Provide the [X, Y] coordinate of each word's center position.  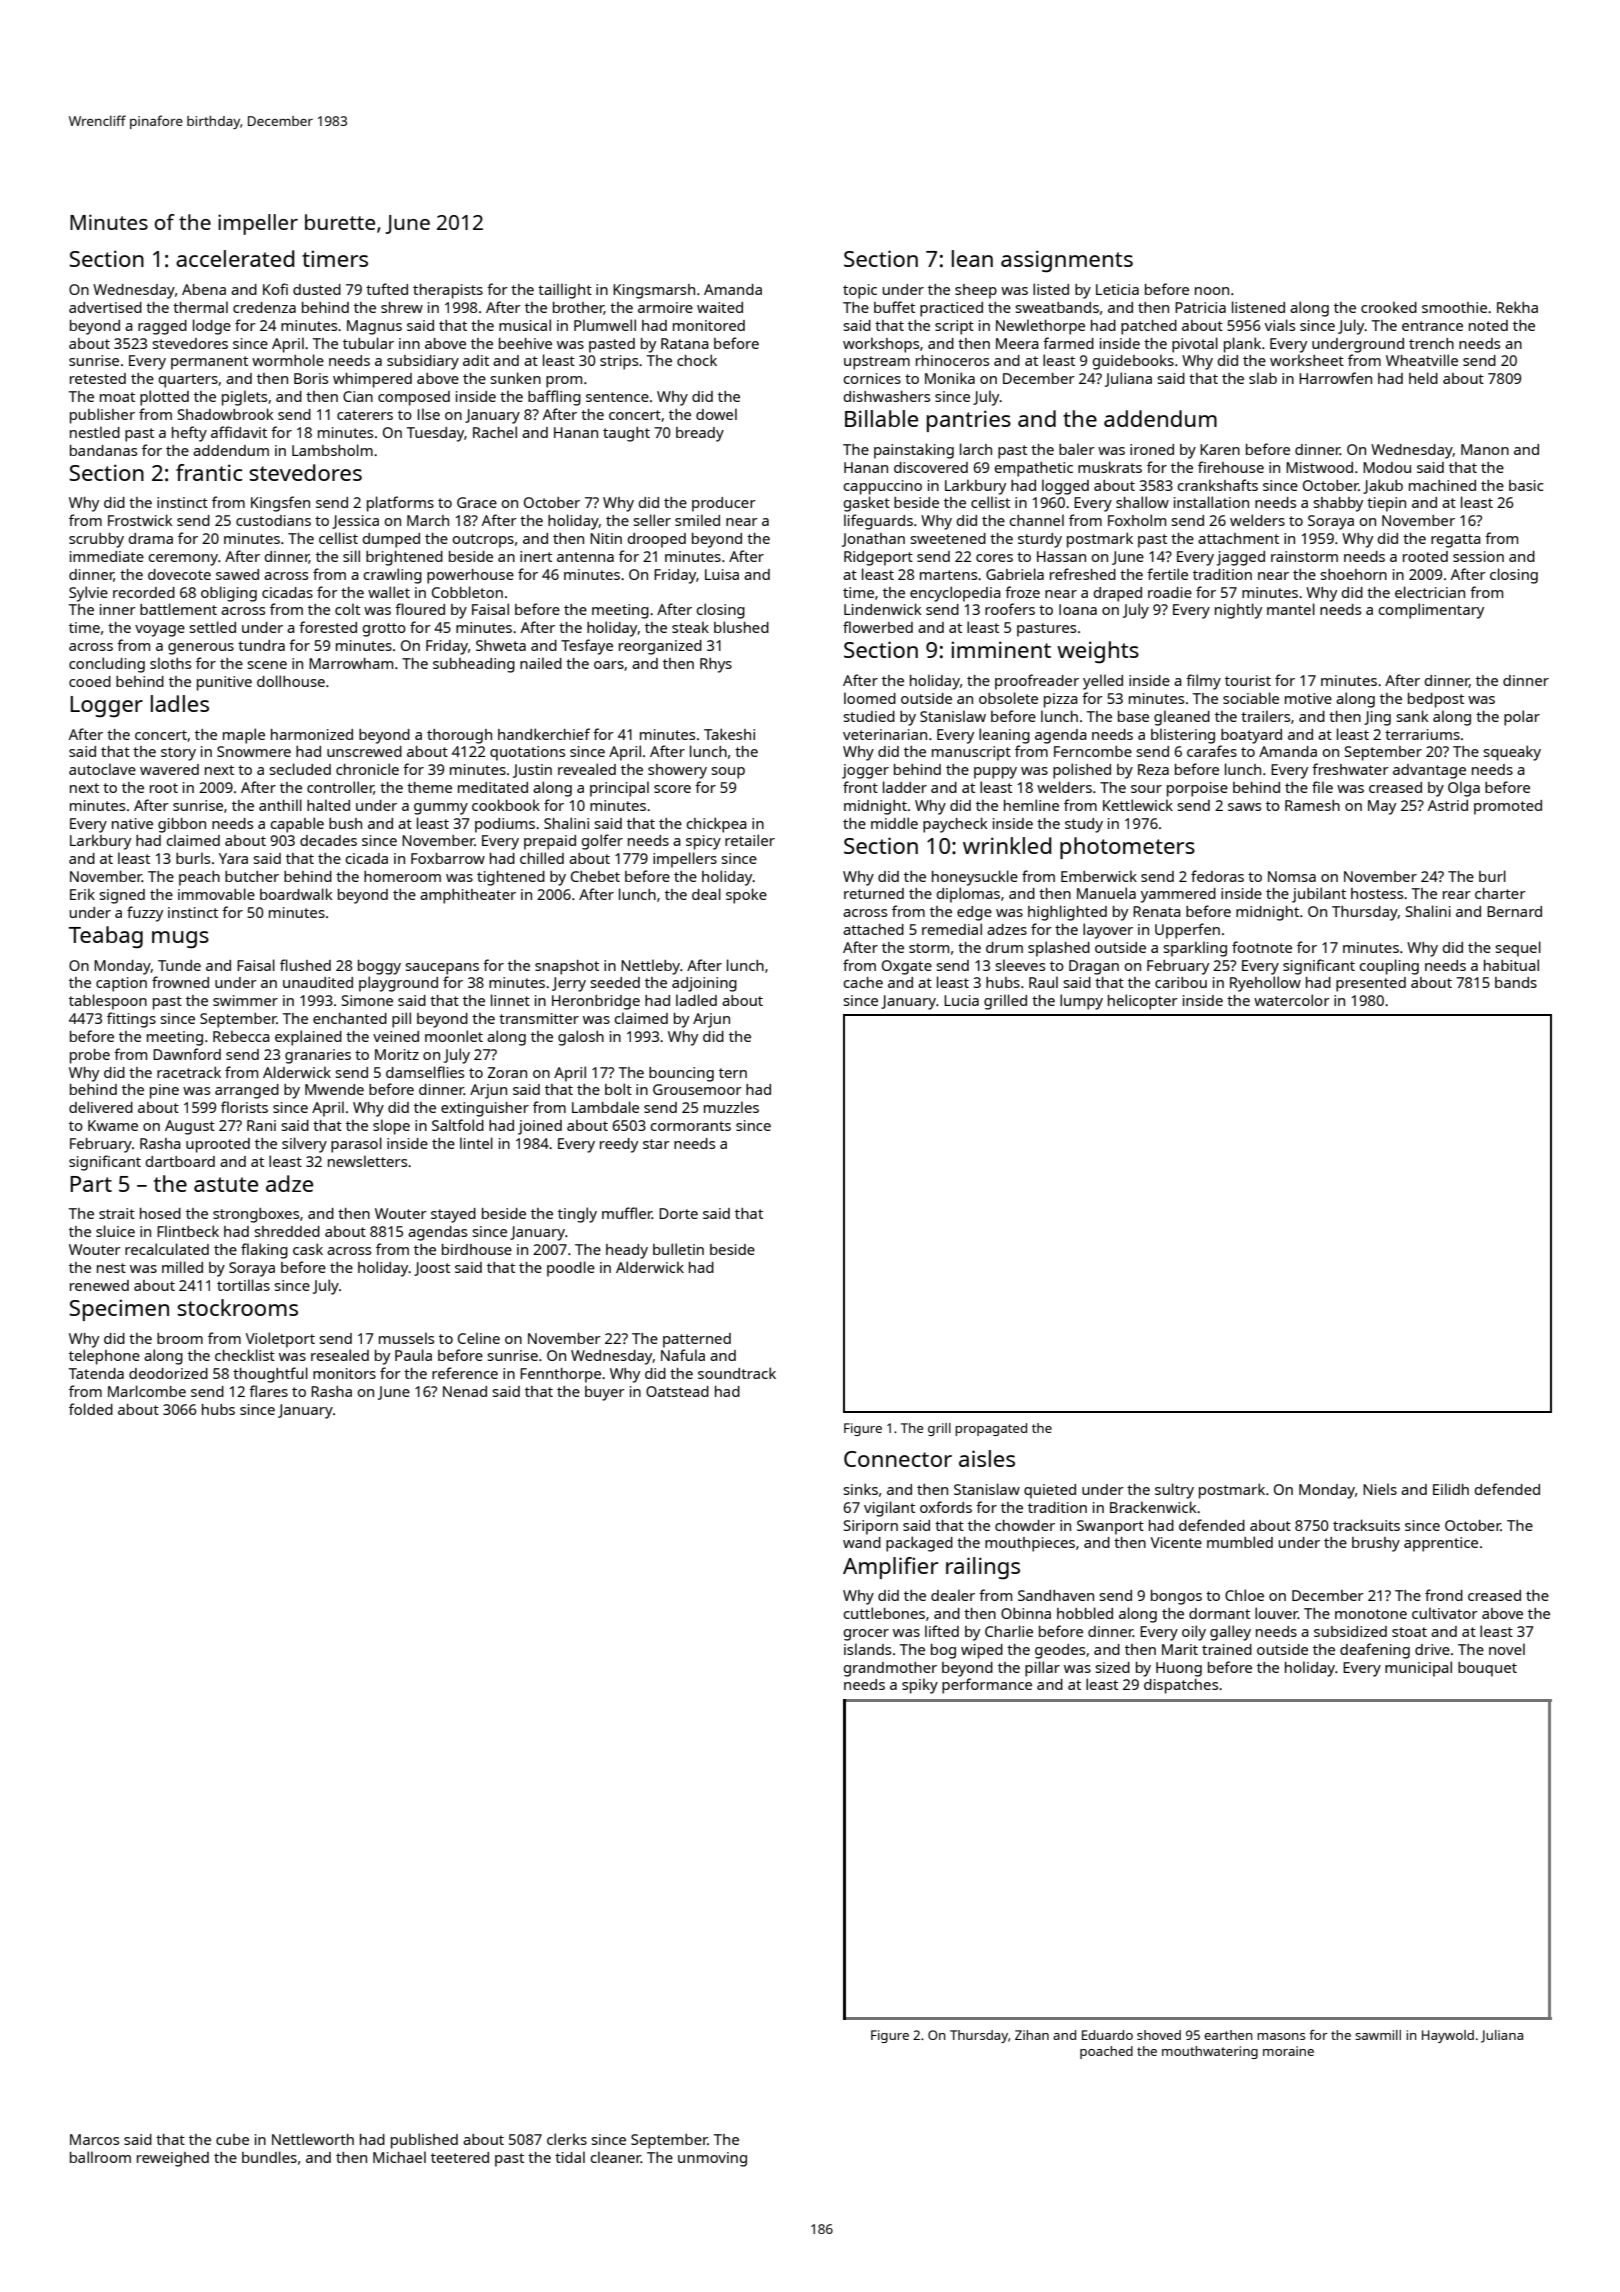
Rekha [1517, 307]
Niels [1380, 1489]
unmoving [712, 2159]
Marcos [94, 2139]
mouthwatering [1210, 2052]
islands [867, 1649]
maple [244, 736]
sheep [976, 291]
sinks [861, 1489]
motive [1308, 698]
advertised [105, 307]
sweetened [948, 538]
